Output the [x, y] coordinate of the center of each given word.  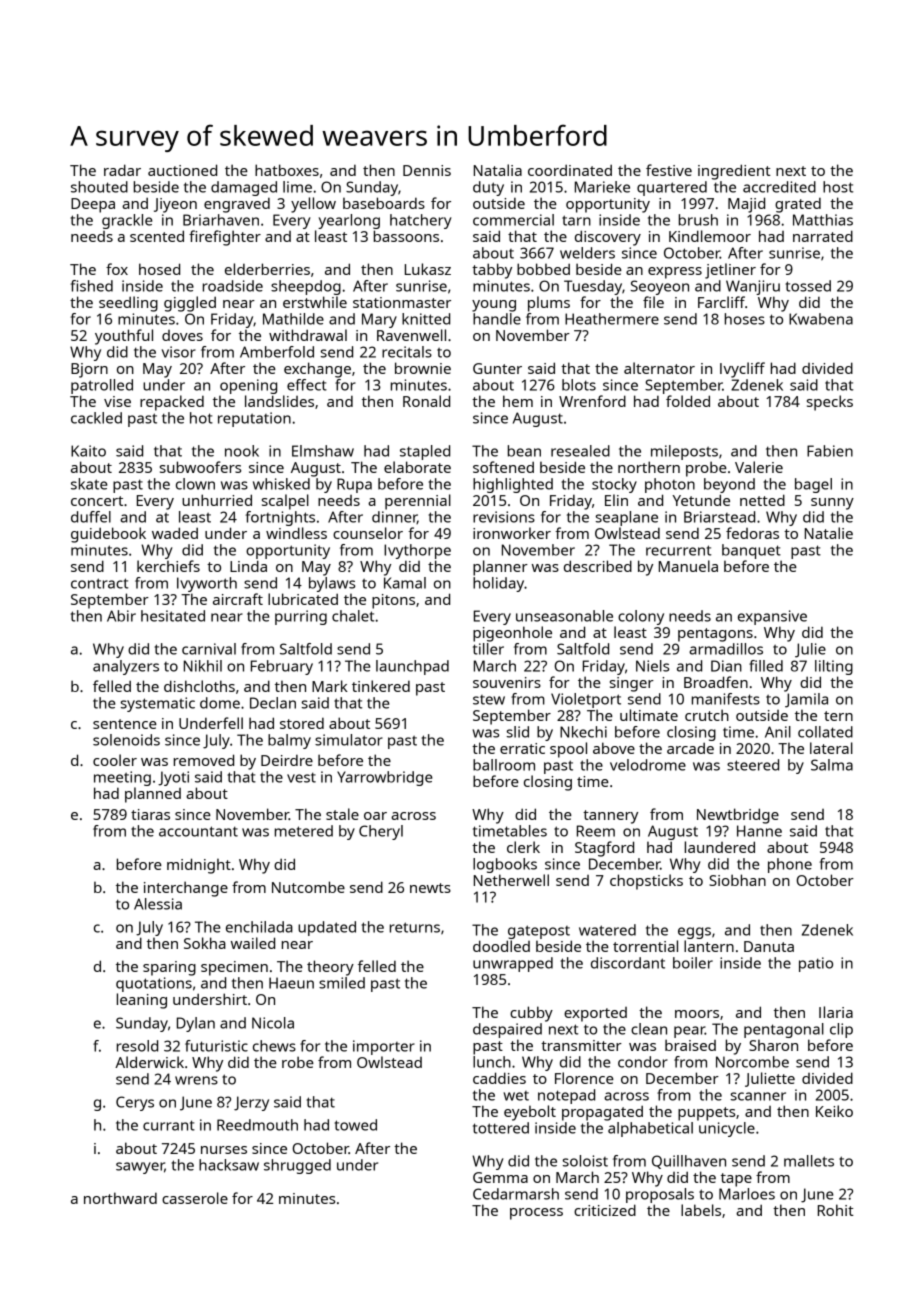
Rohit [836, 1210]
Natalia [498, 170]
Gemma [500, 1177]
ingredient [734, 172]
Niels [652, 666]
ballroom [504, 765]
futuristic [216, 1046]
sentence [125, 724]
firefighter [225, 238]
